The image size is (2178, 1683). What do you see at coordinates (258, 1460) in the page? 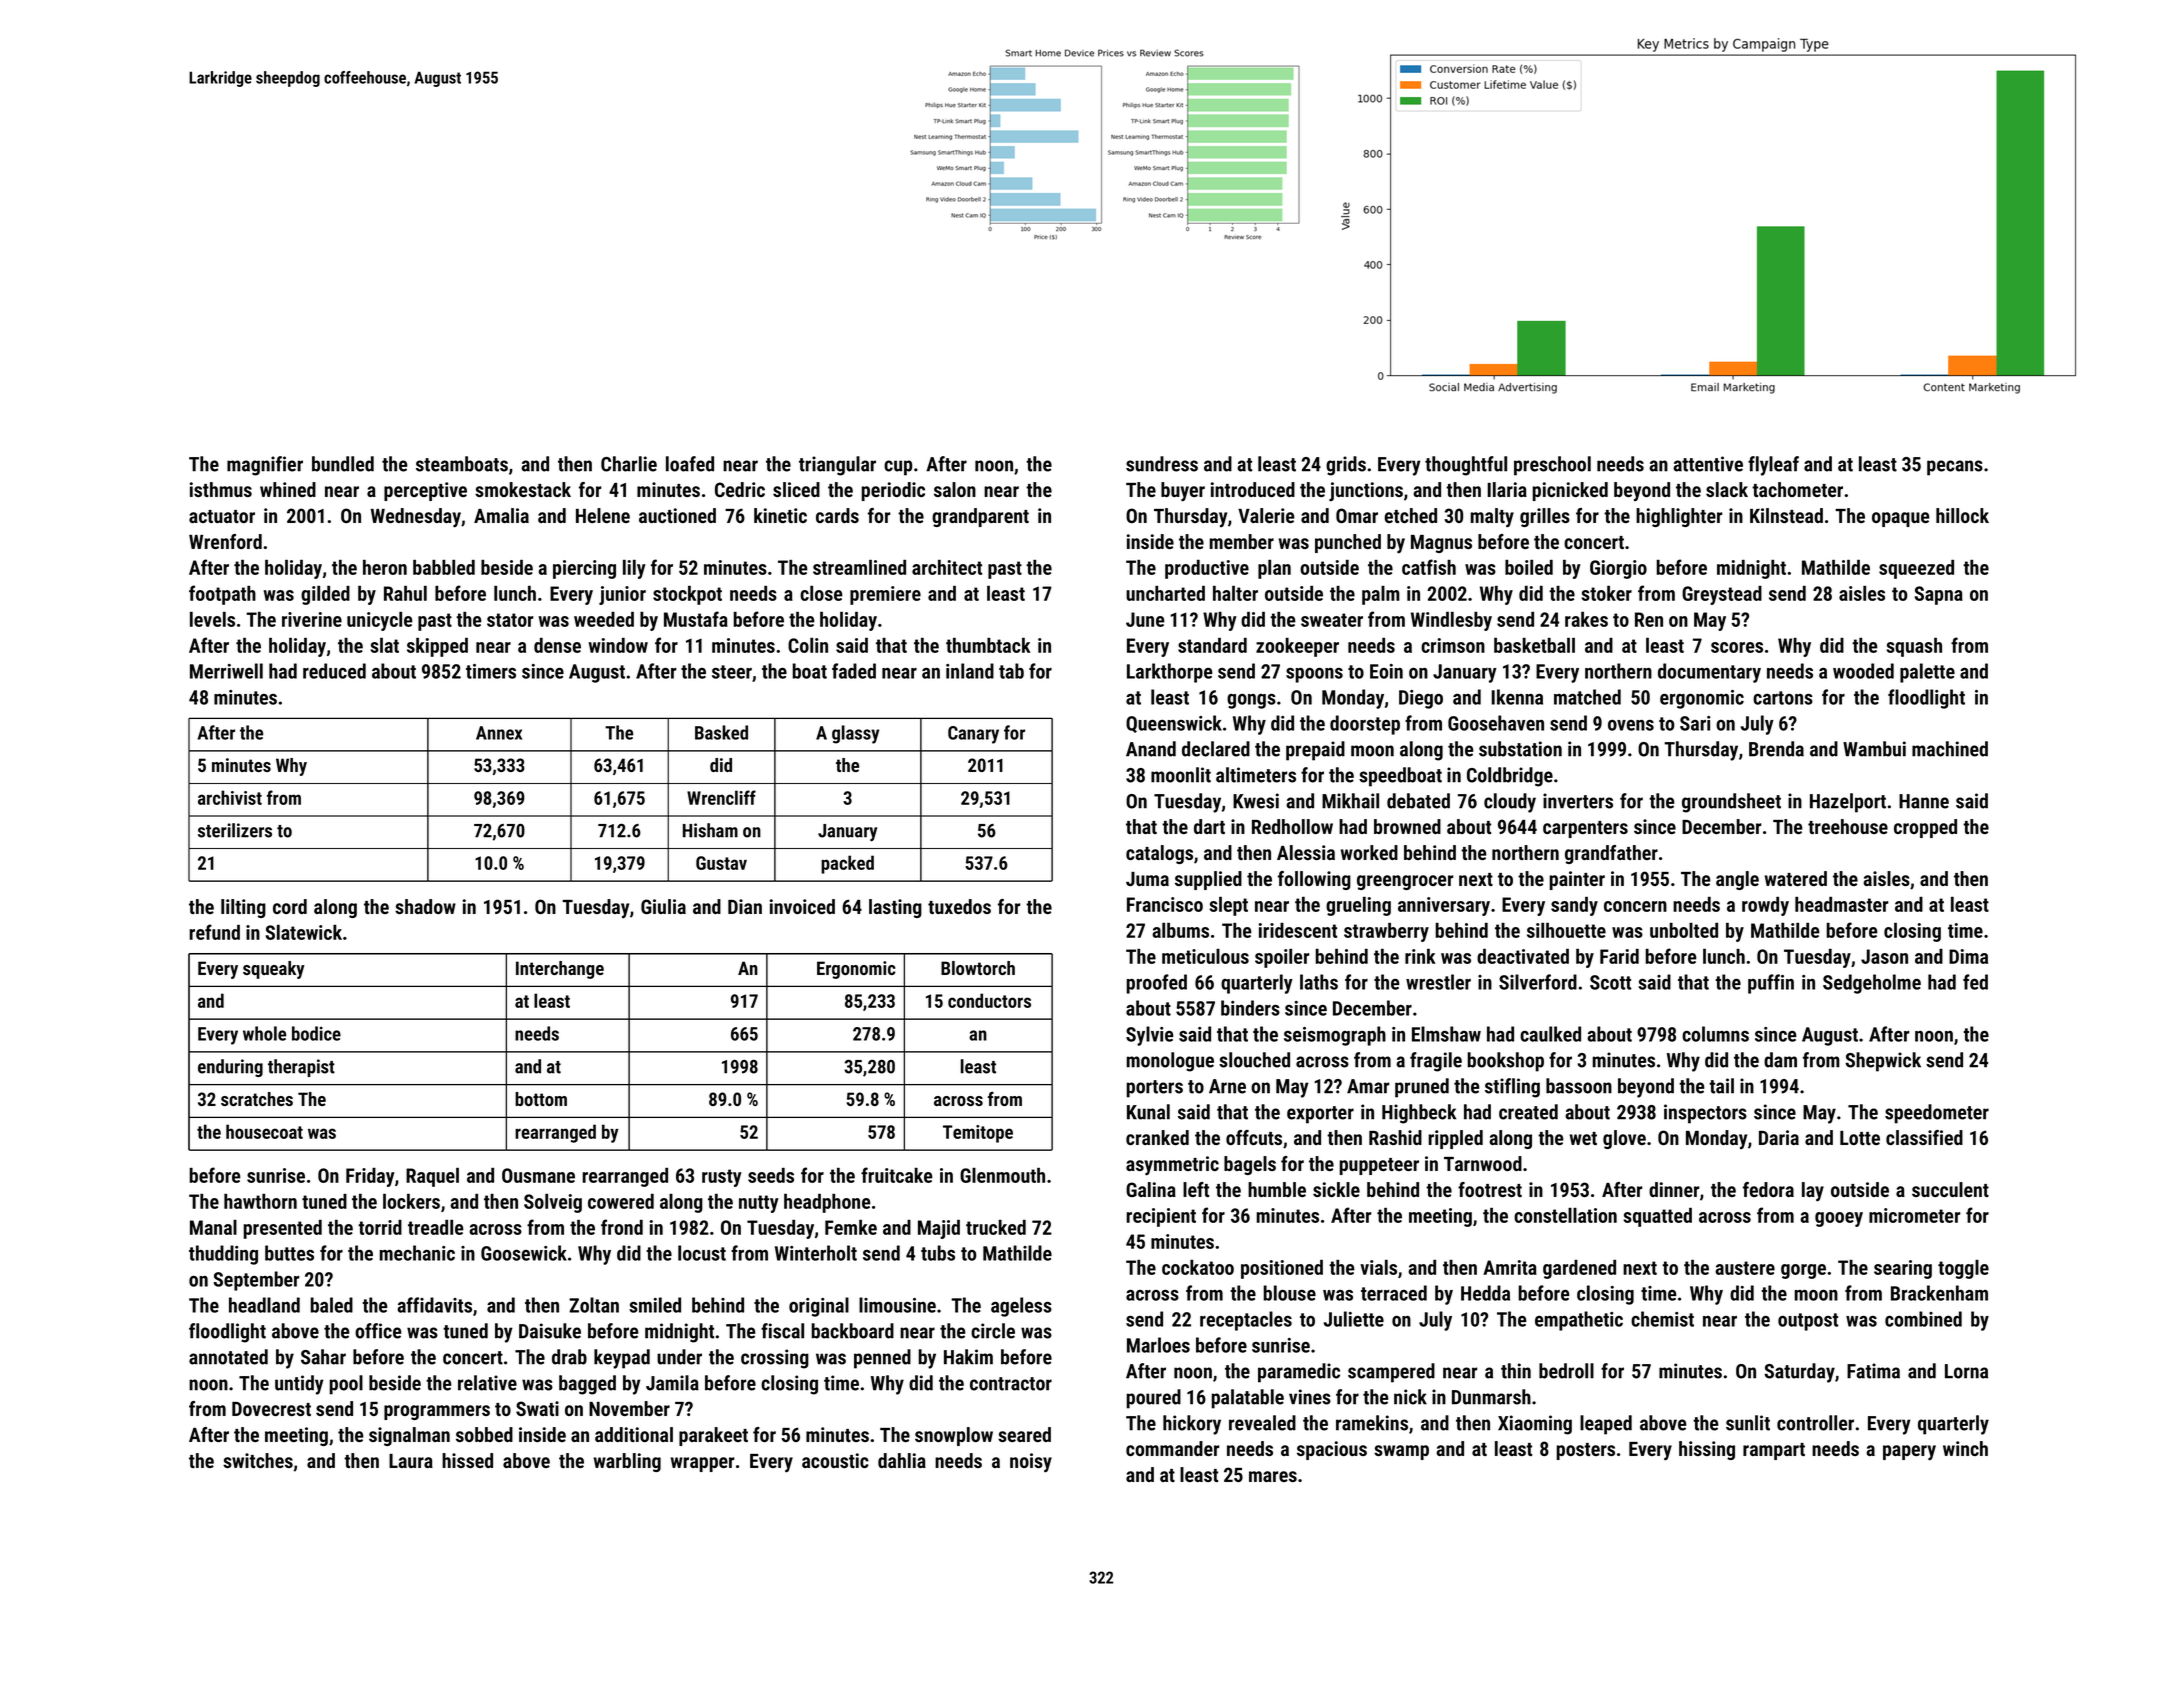
I see `switches` at bounding box center [258, 1460].
